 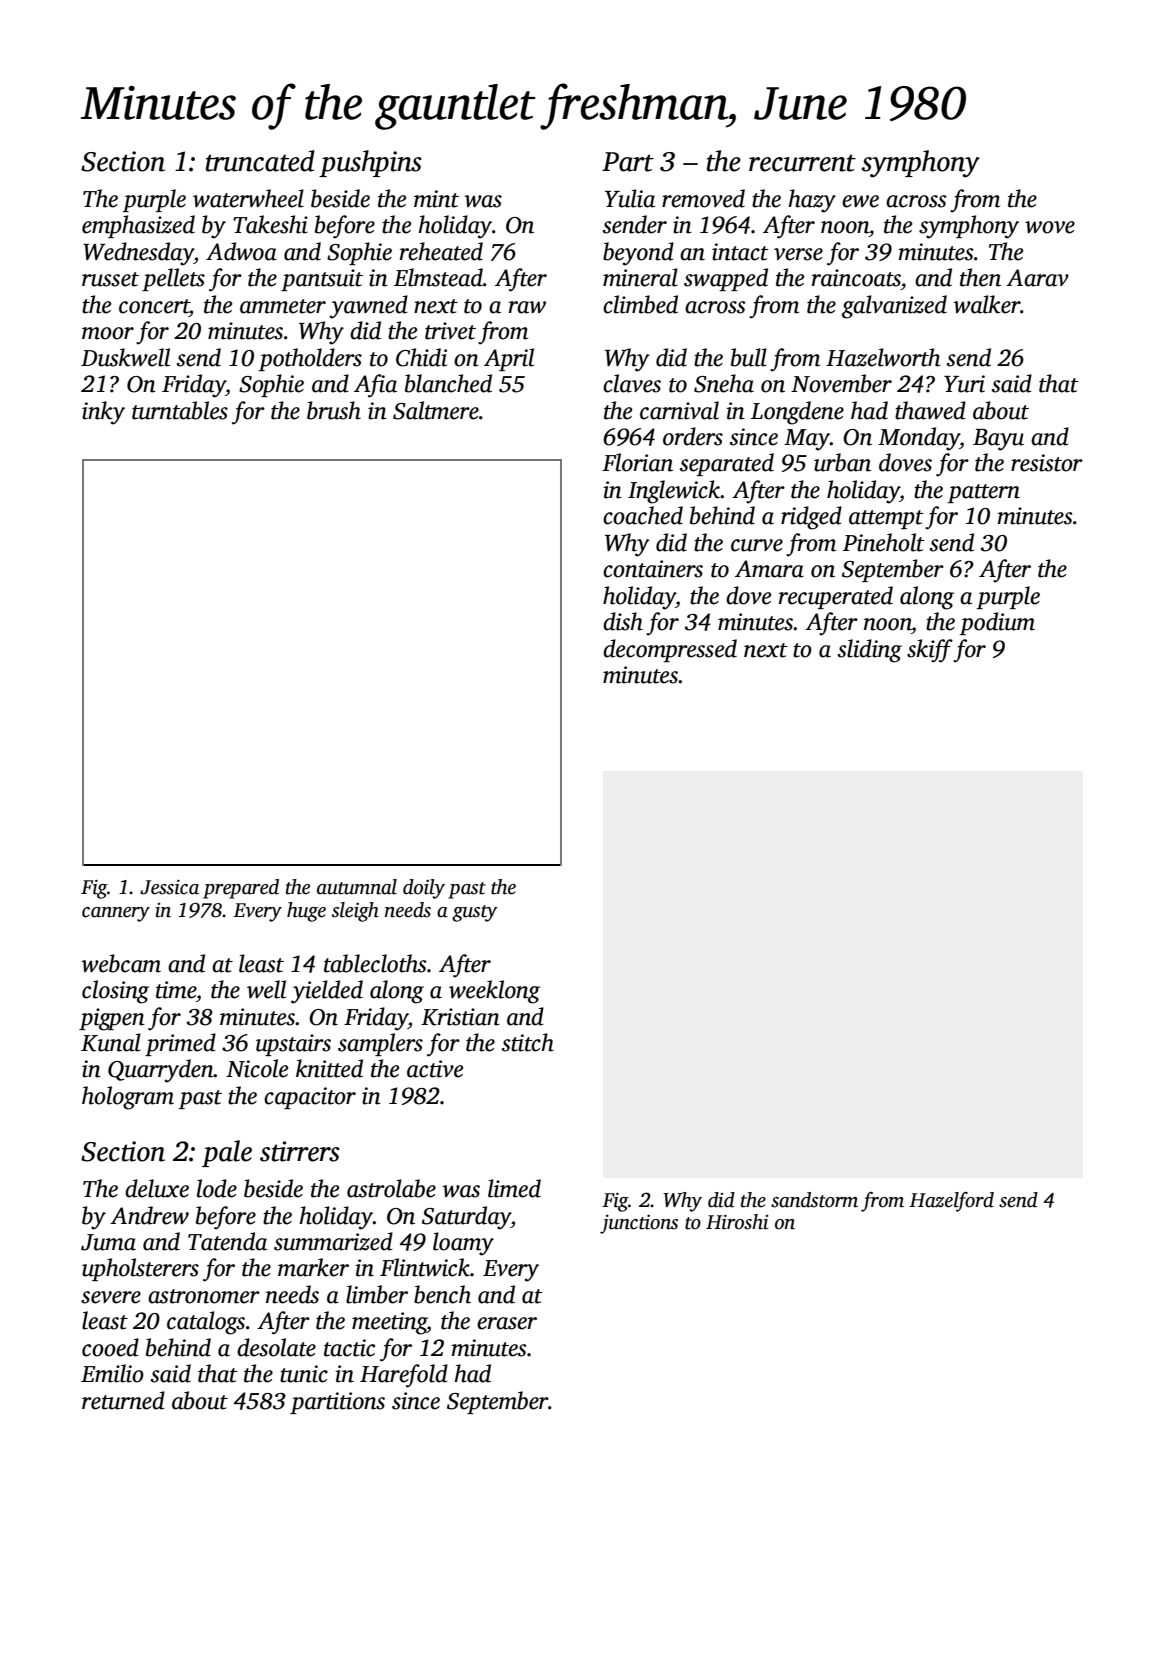 I want to click on turntables, so click(x=180, y=410).
